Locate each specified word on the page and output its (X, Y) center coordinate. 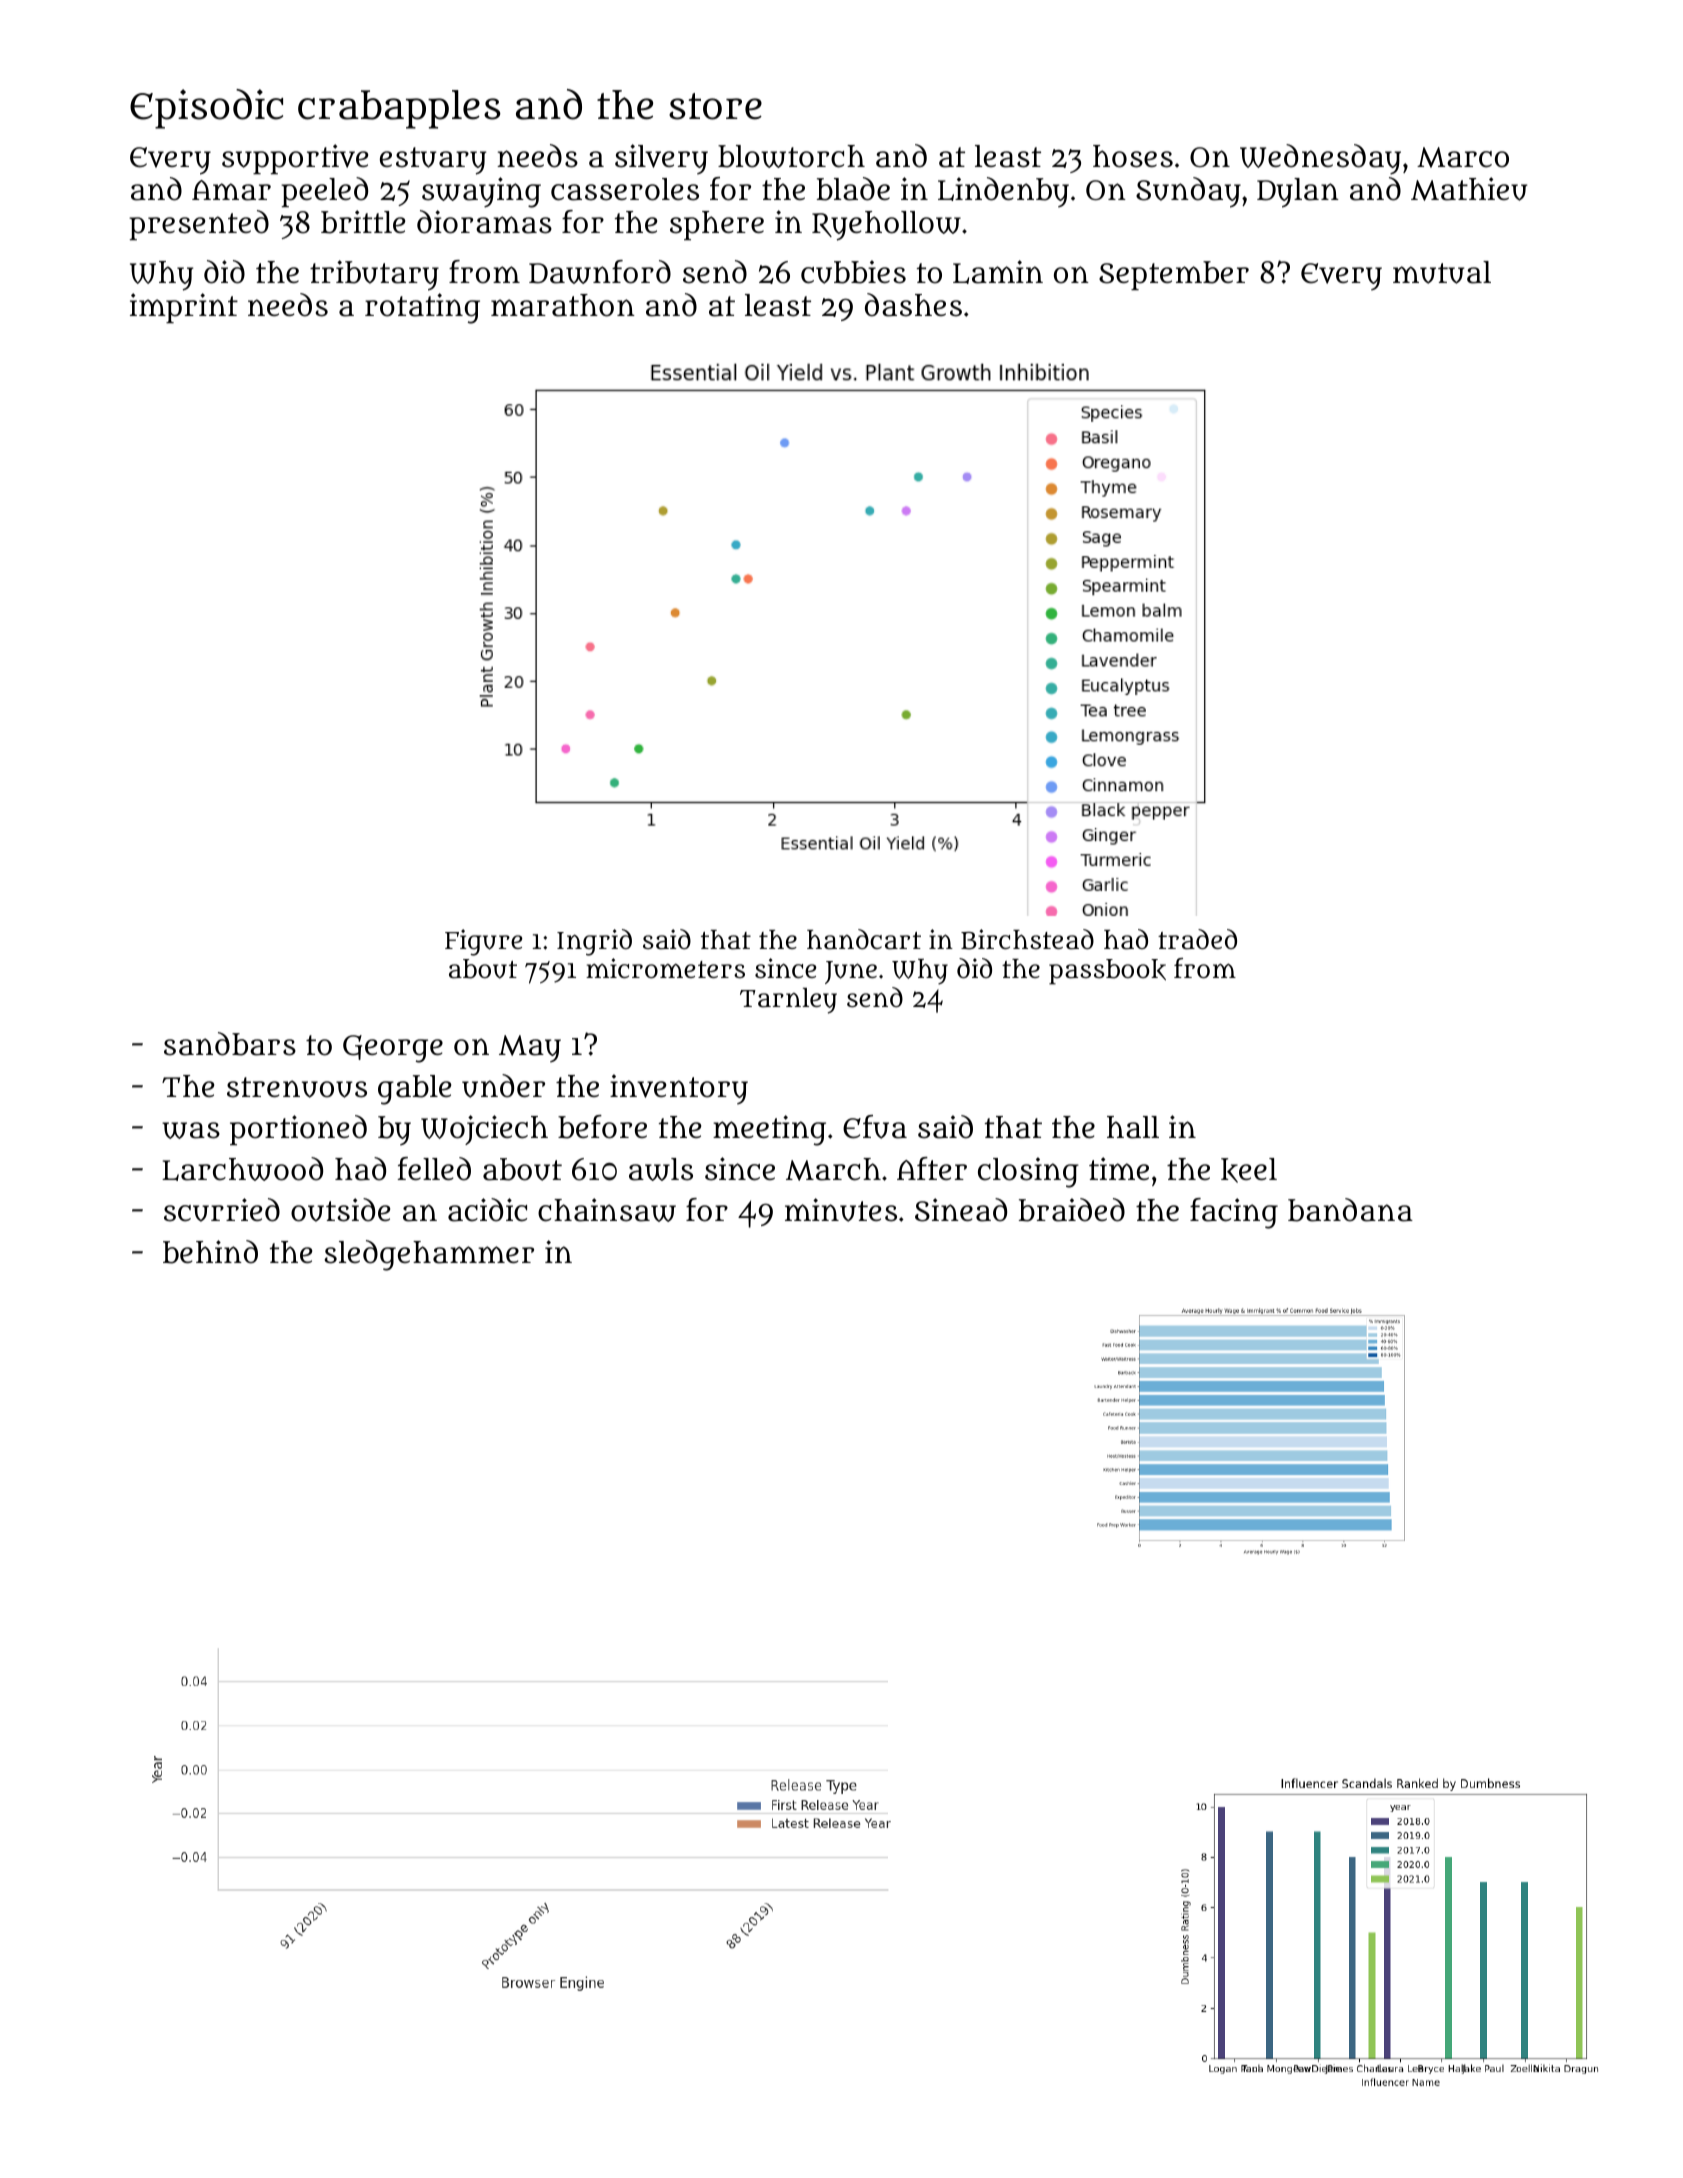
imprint (184, 308)
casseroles (625, 189)
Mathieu (1469, 189)
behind (210, 1252)
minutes (841, 1210)
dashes (913, 305)
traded (1197, 939)
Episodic (206, 109)
